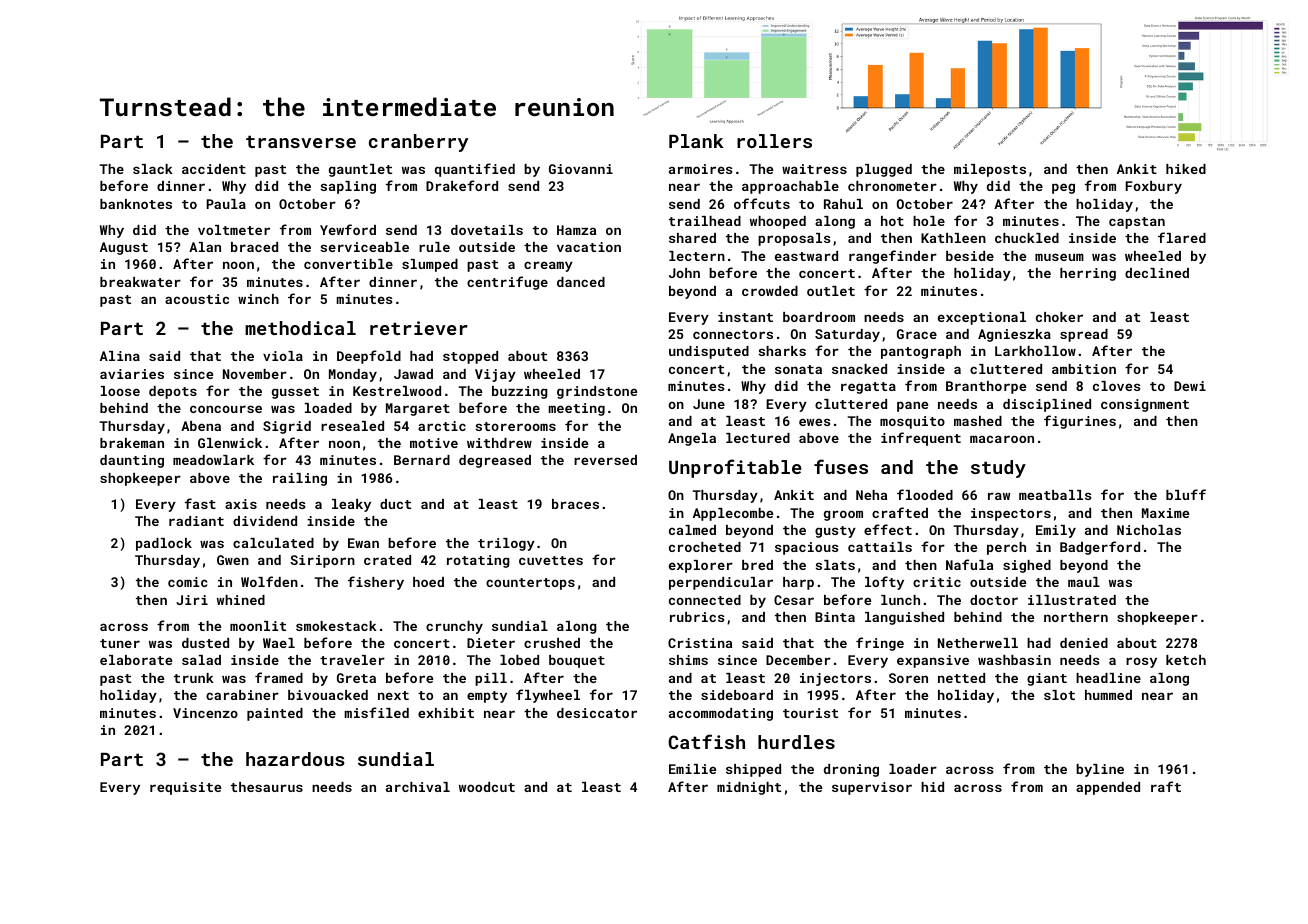 This document has height=924, width=1308. I want to click on transverse, so click(301, 142).
